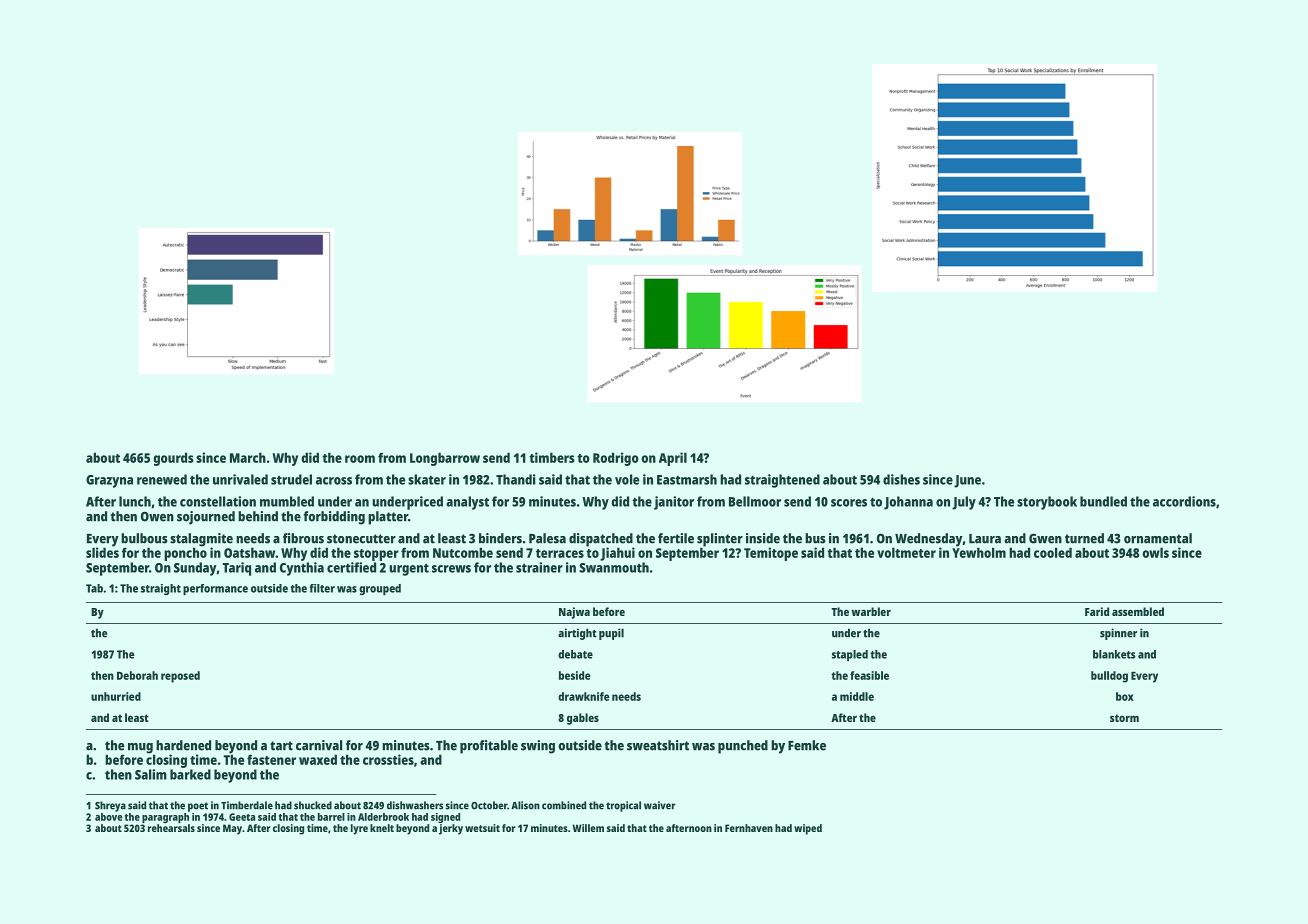 This document has width=1308, height=924. What do you see at coordinates (360, 459) in the document?
I see `room` at bounding box center [360, 459].
